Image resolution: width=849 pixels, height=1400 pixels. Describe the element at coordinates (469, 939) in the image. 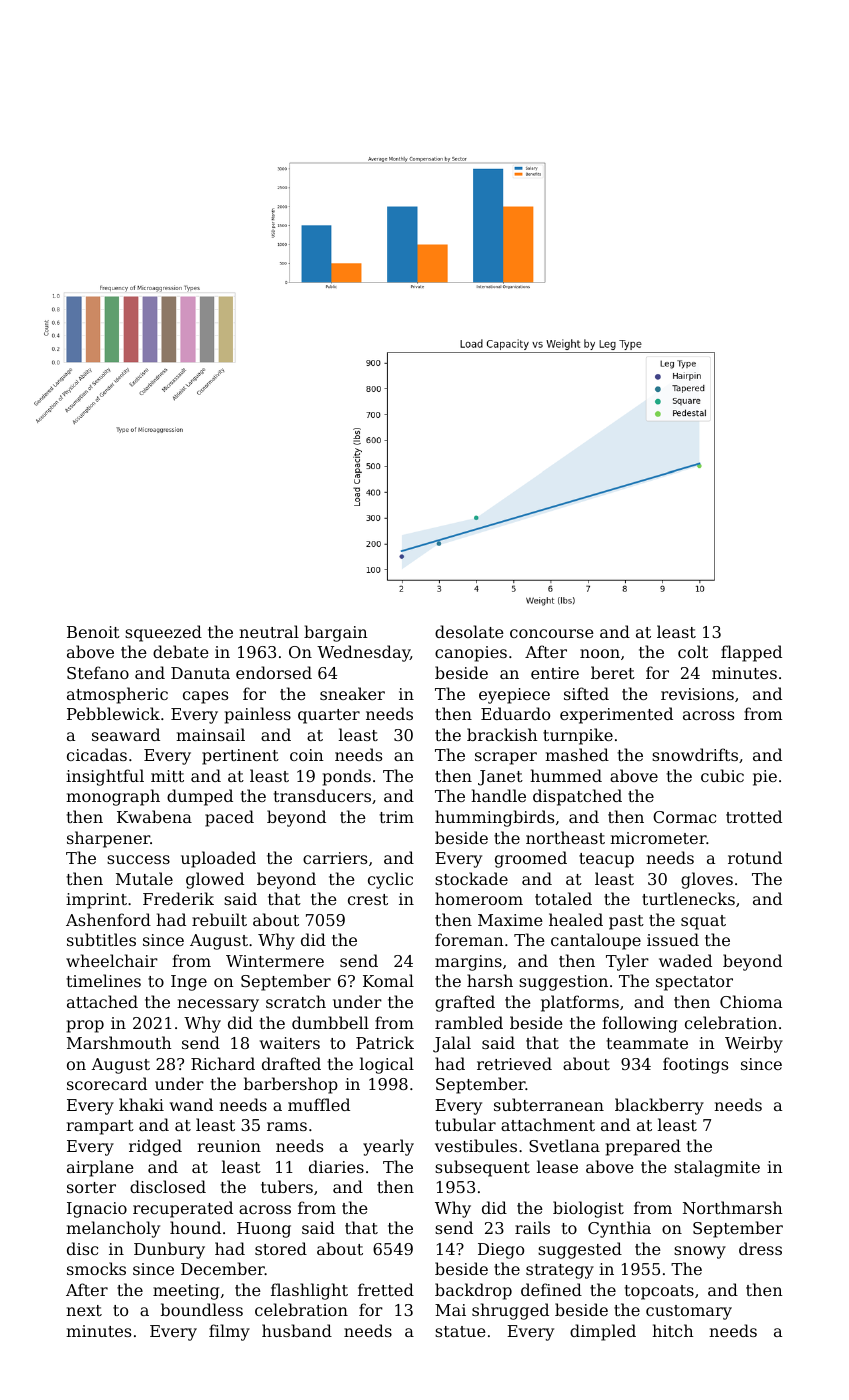

I see `foreman` at that location.
